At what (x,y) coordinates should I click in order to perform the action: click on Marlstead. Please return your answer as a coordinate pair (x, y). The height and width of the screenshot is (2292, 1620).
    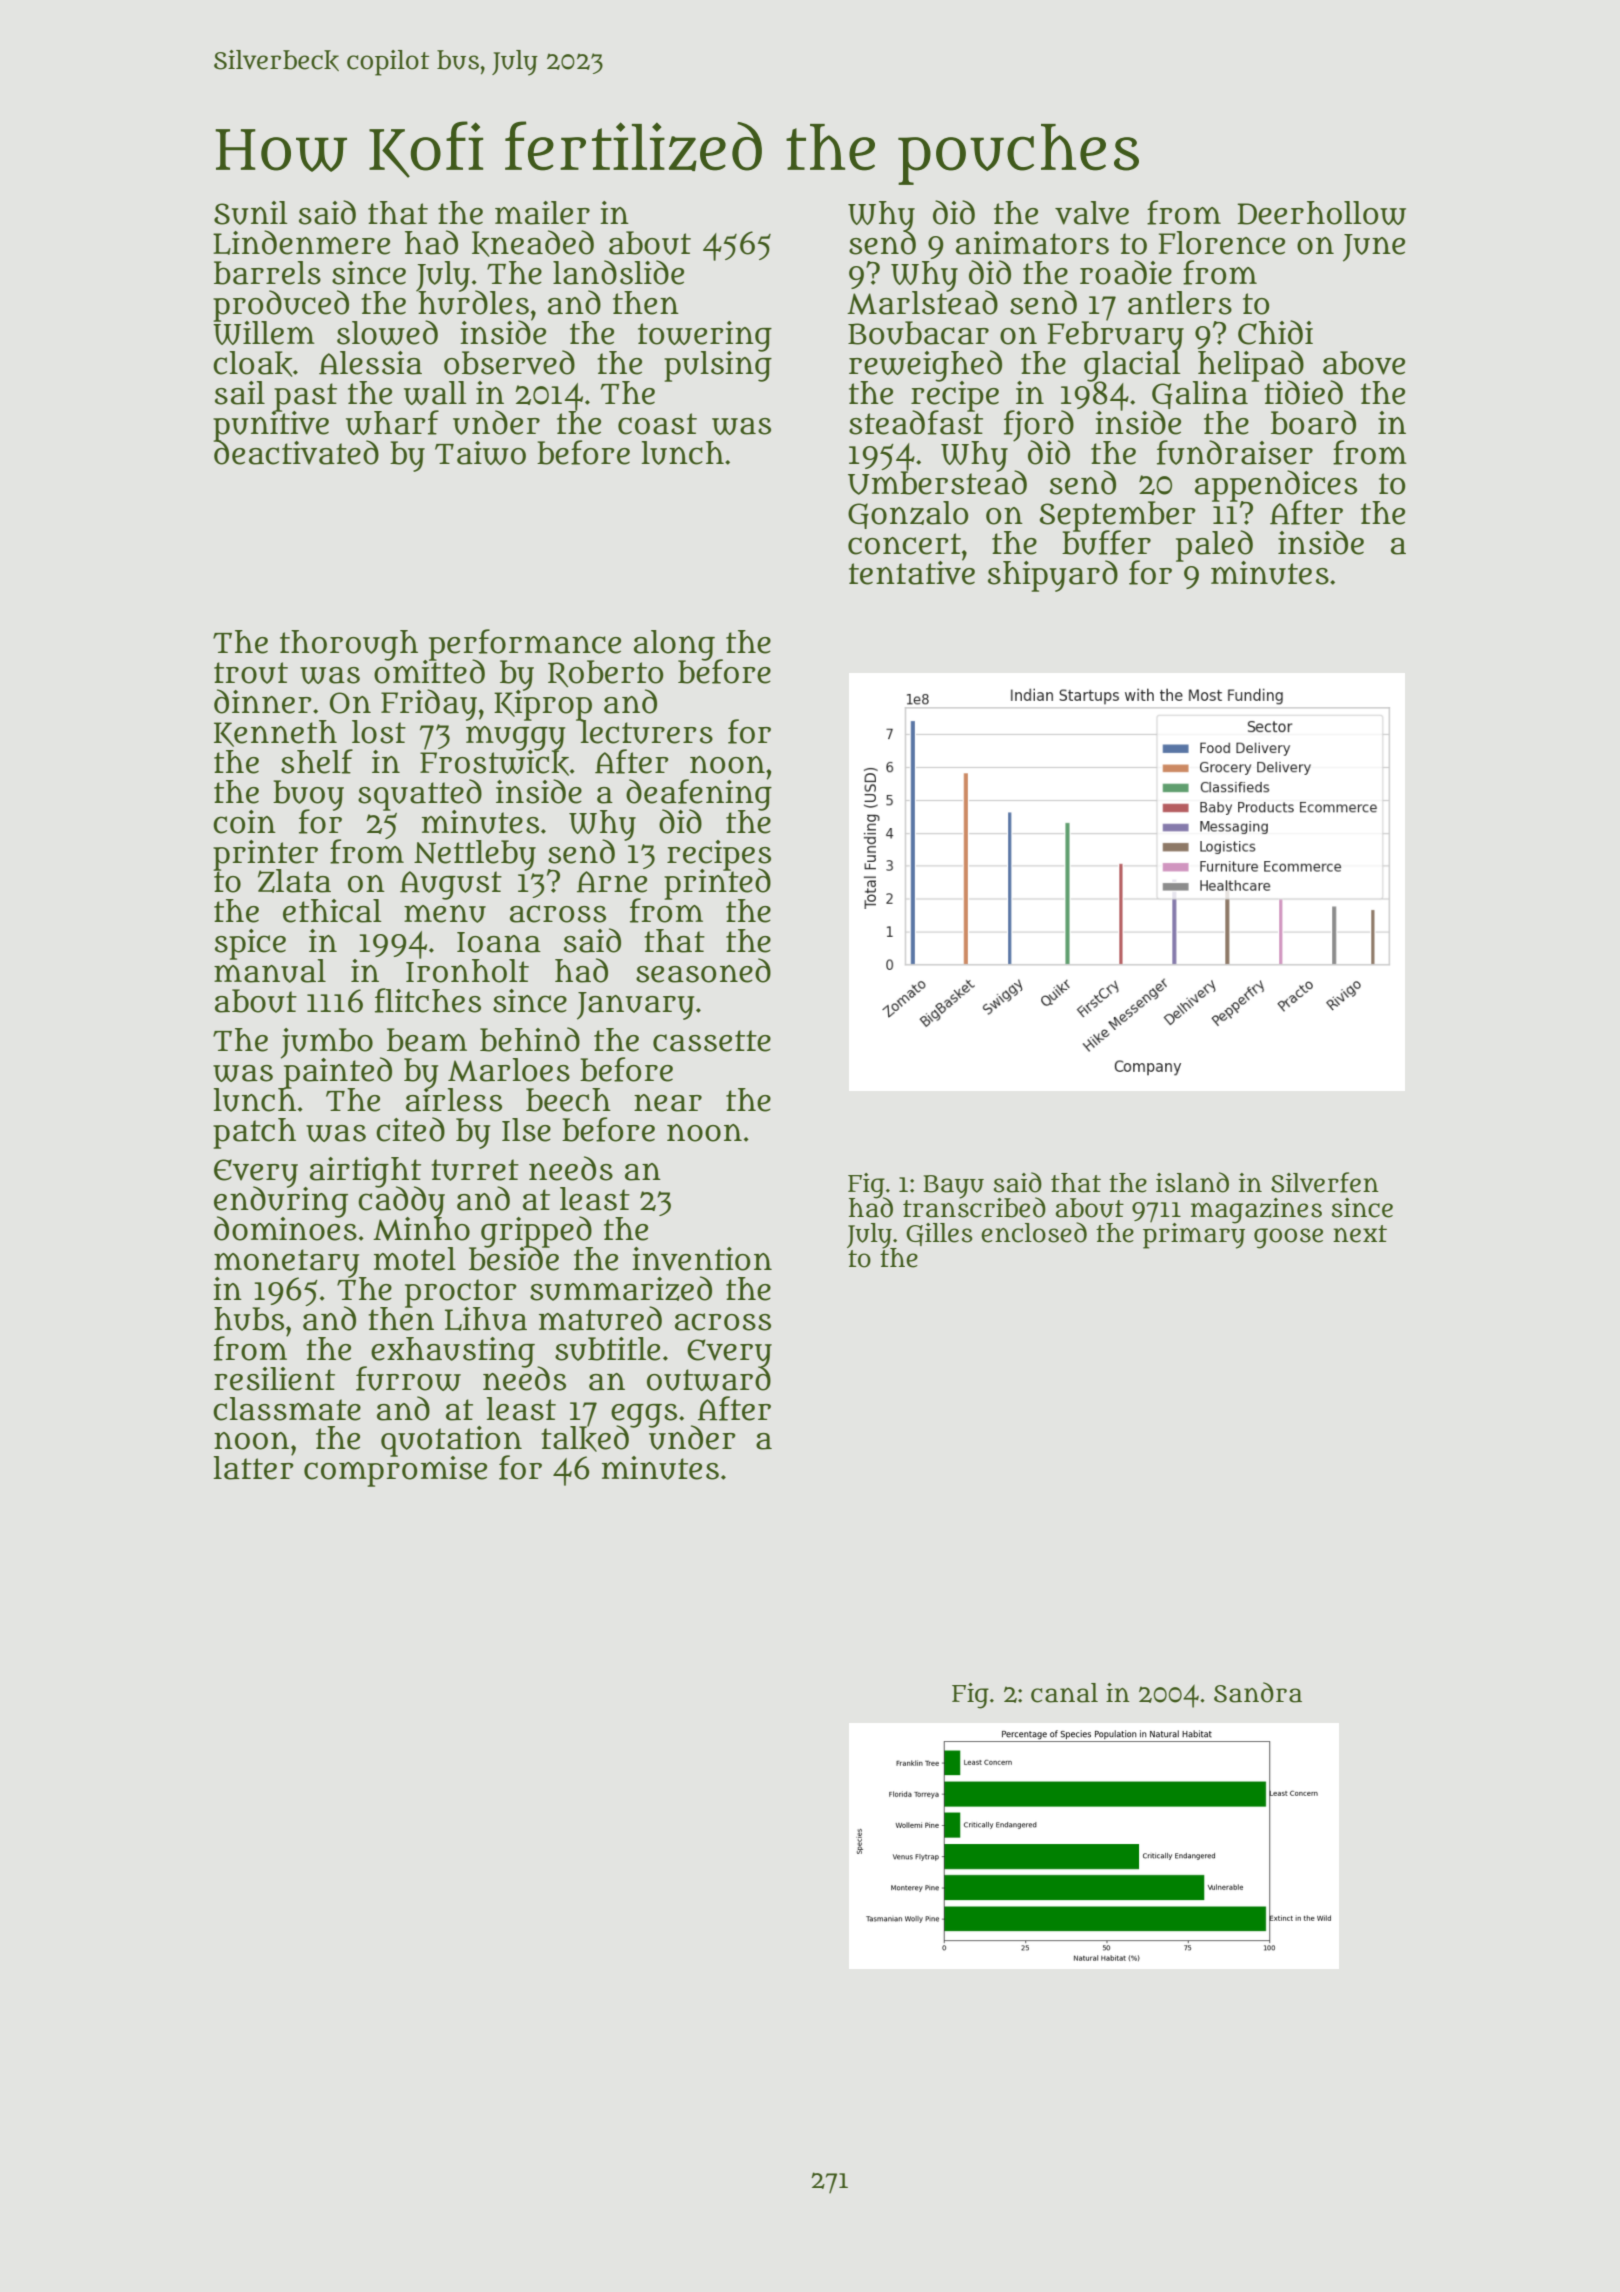
    Looking at the image, I should click on (922, 303).
